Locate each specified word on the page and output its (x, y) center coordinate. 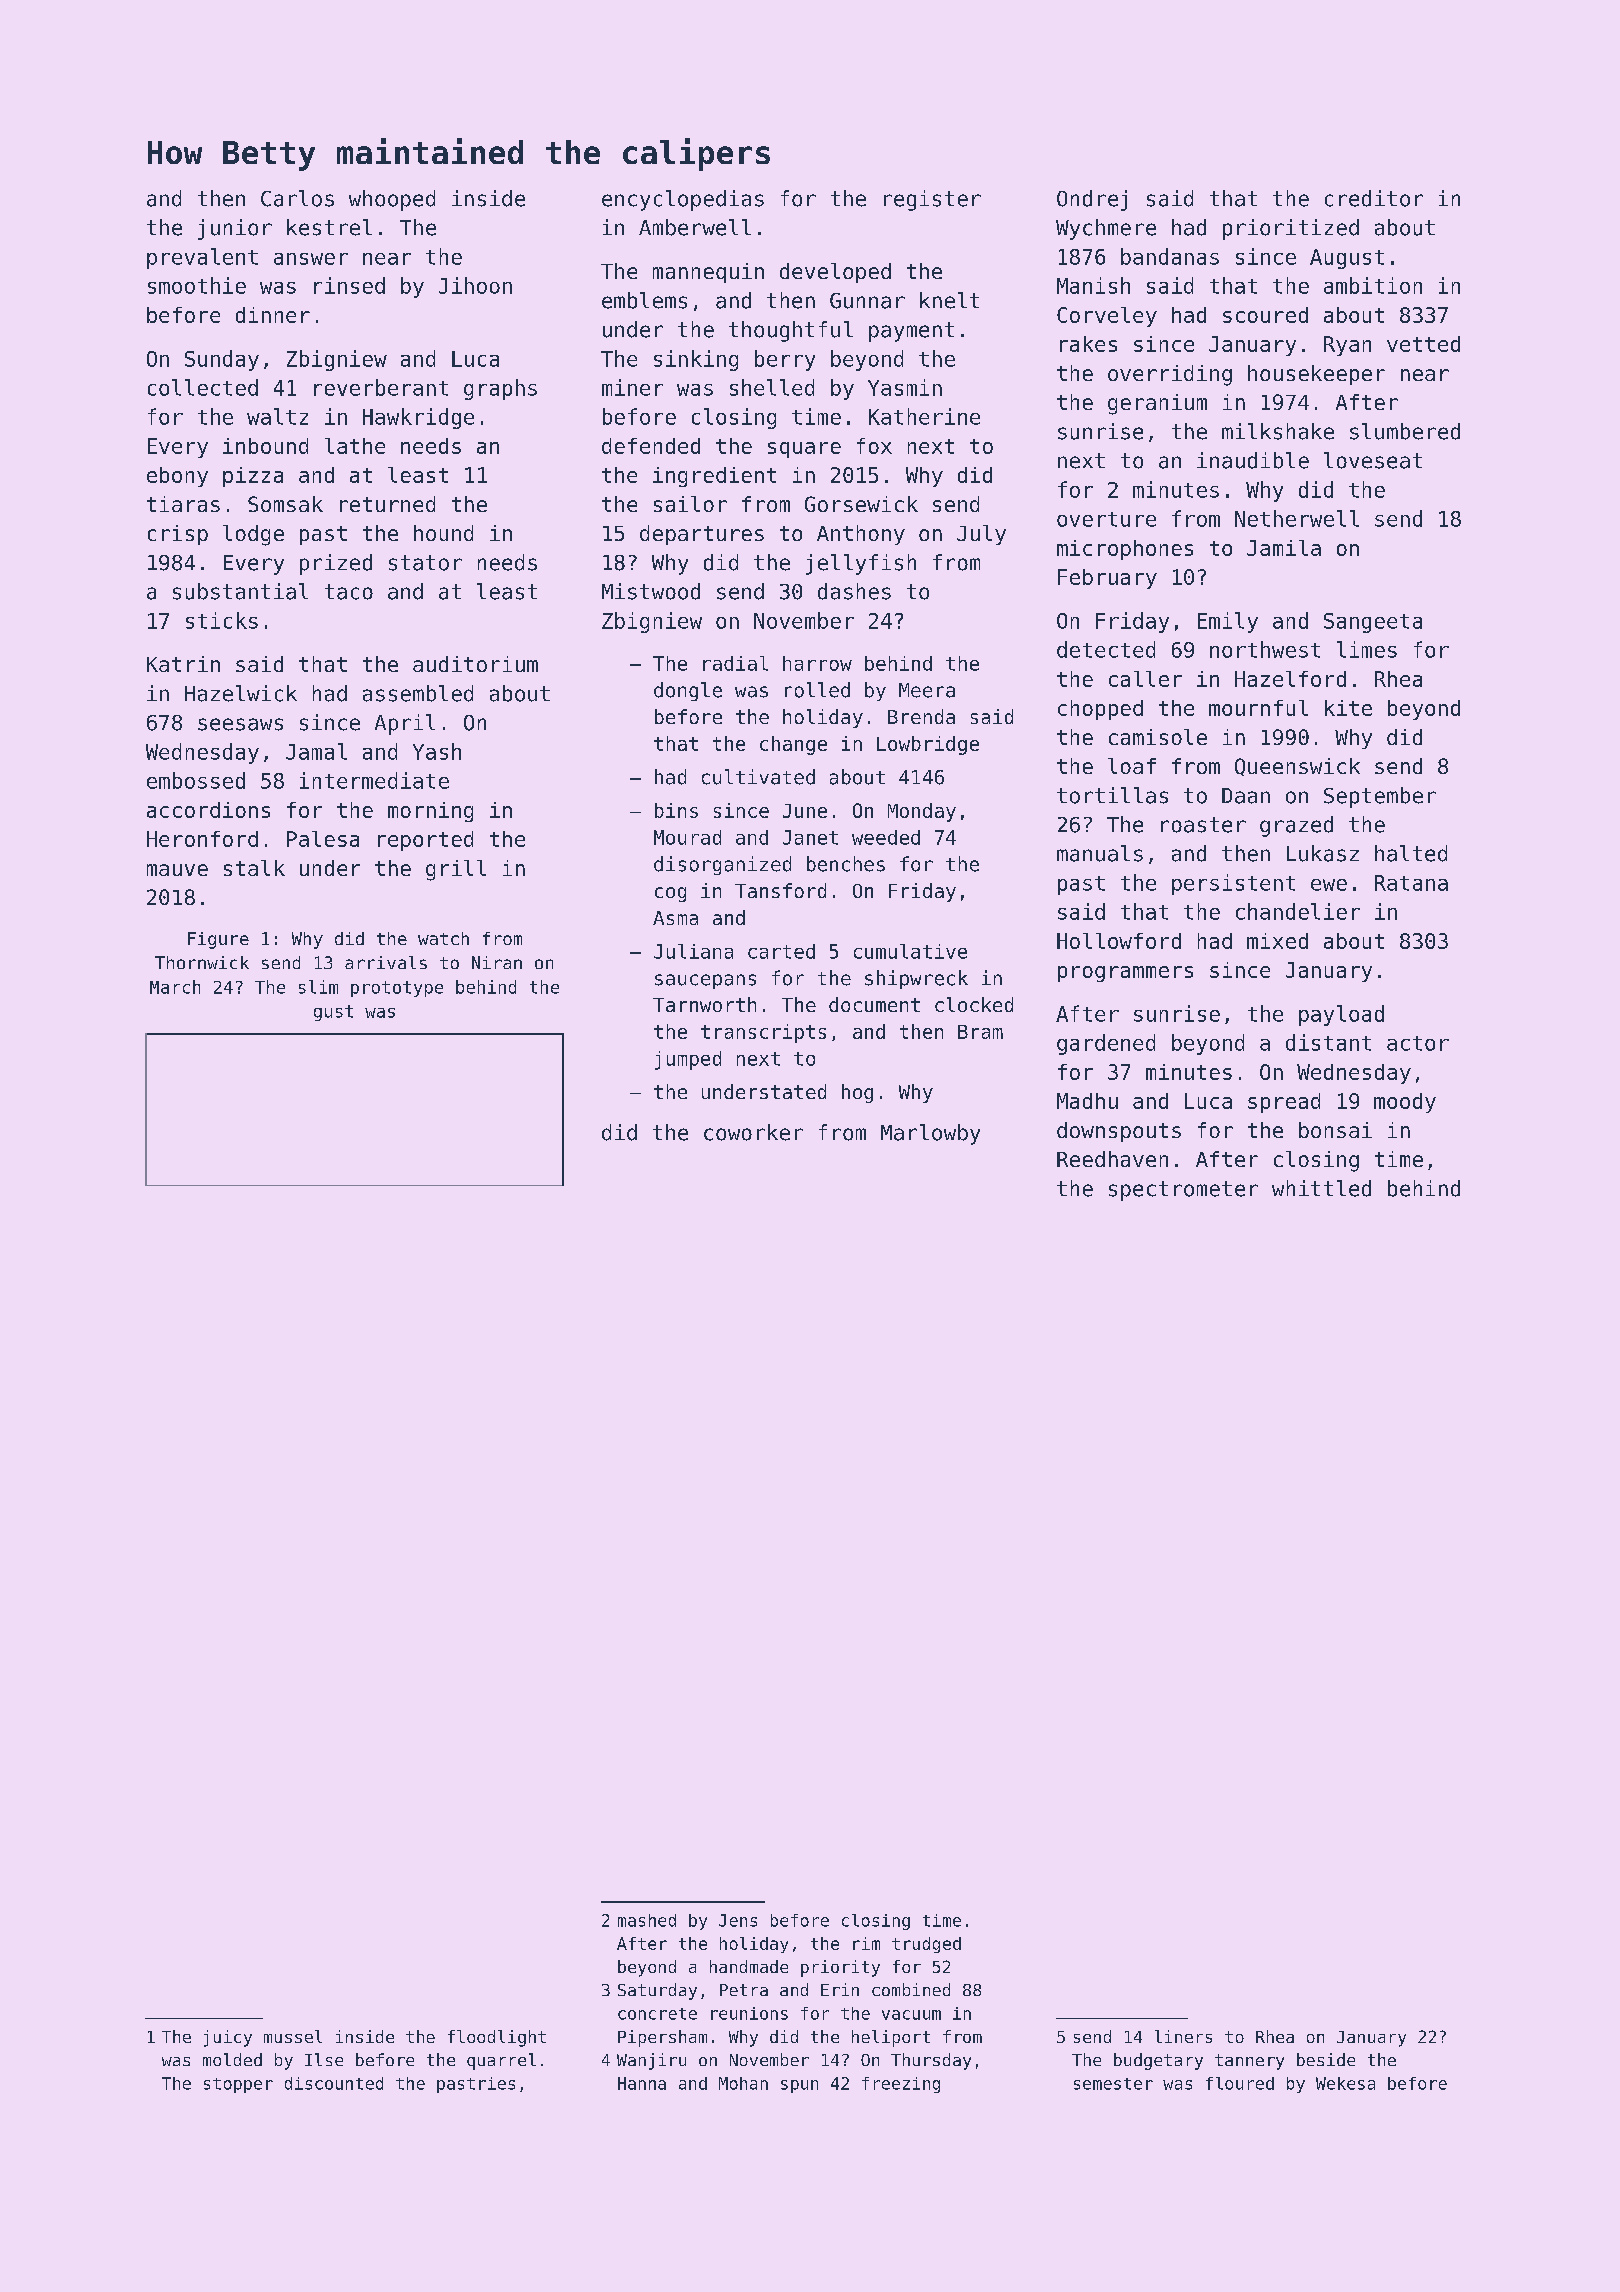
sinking (696, 360)
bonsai (1335, 1130)
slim (318, 987)
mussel (293, 2036)
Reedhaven (1112, 1159)
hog (857, 1093)
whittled (1321, 1188)
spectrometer (1183, 1191)
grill (456, 870)
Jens (738, 1920)
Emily (1228, 622)
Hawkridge (418, 418)
